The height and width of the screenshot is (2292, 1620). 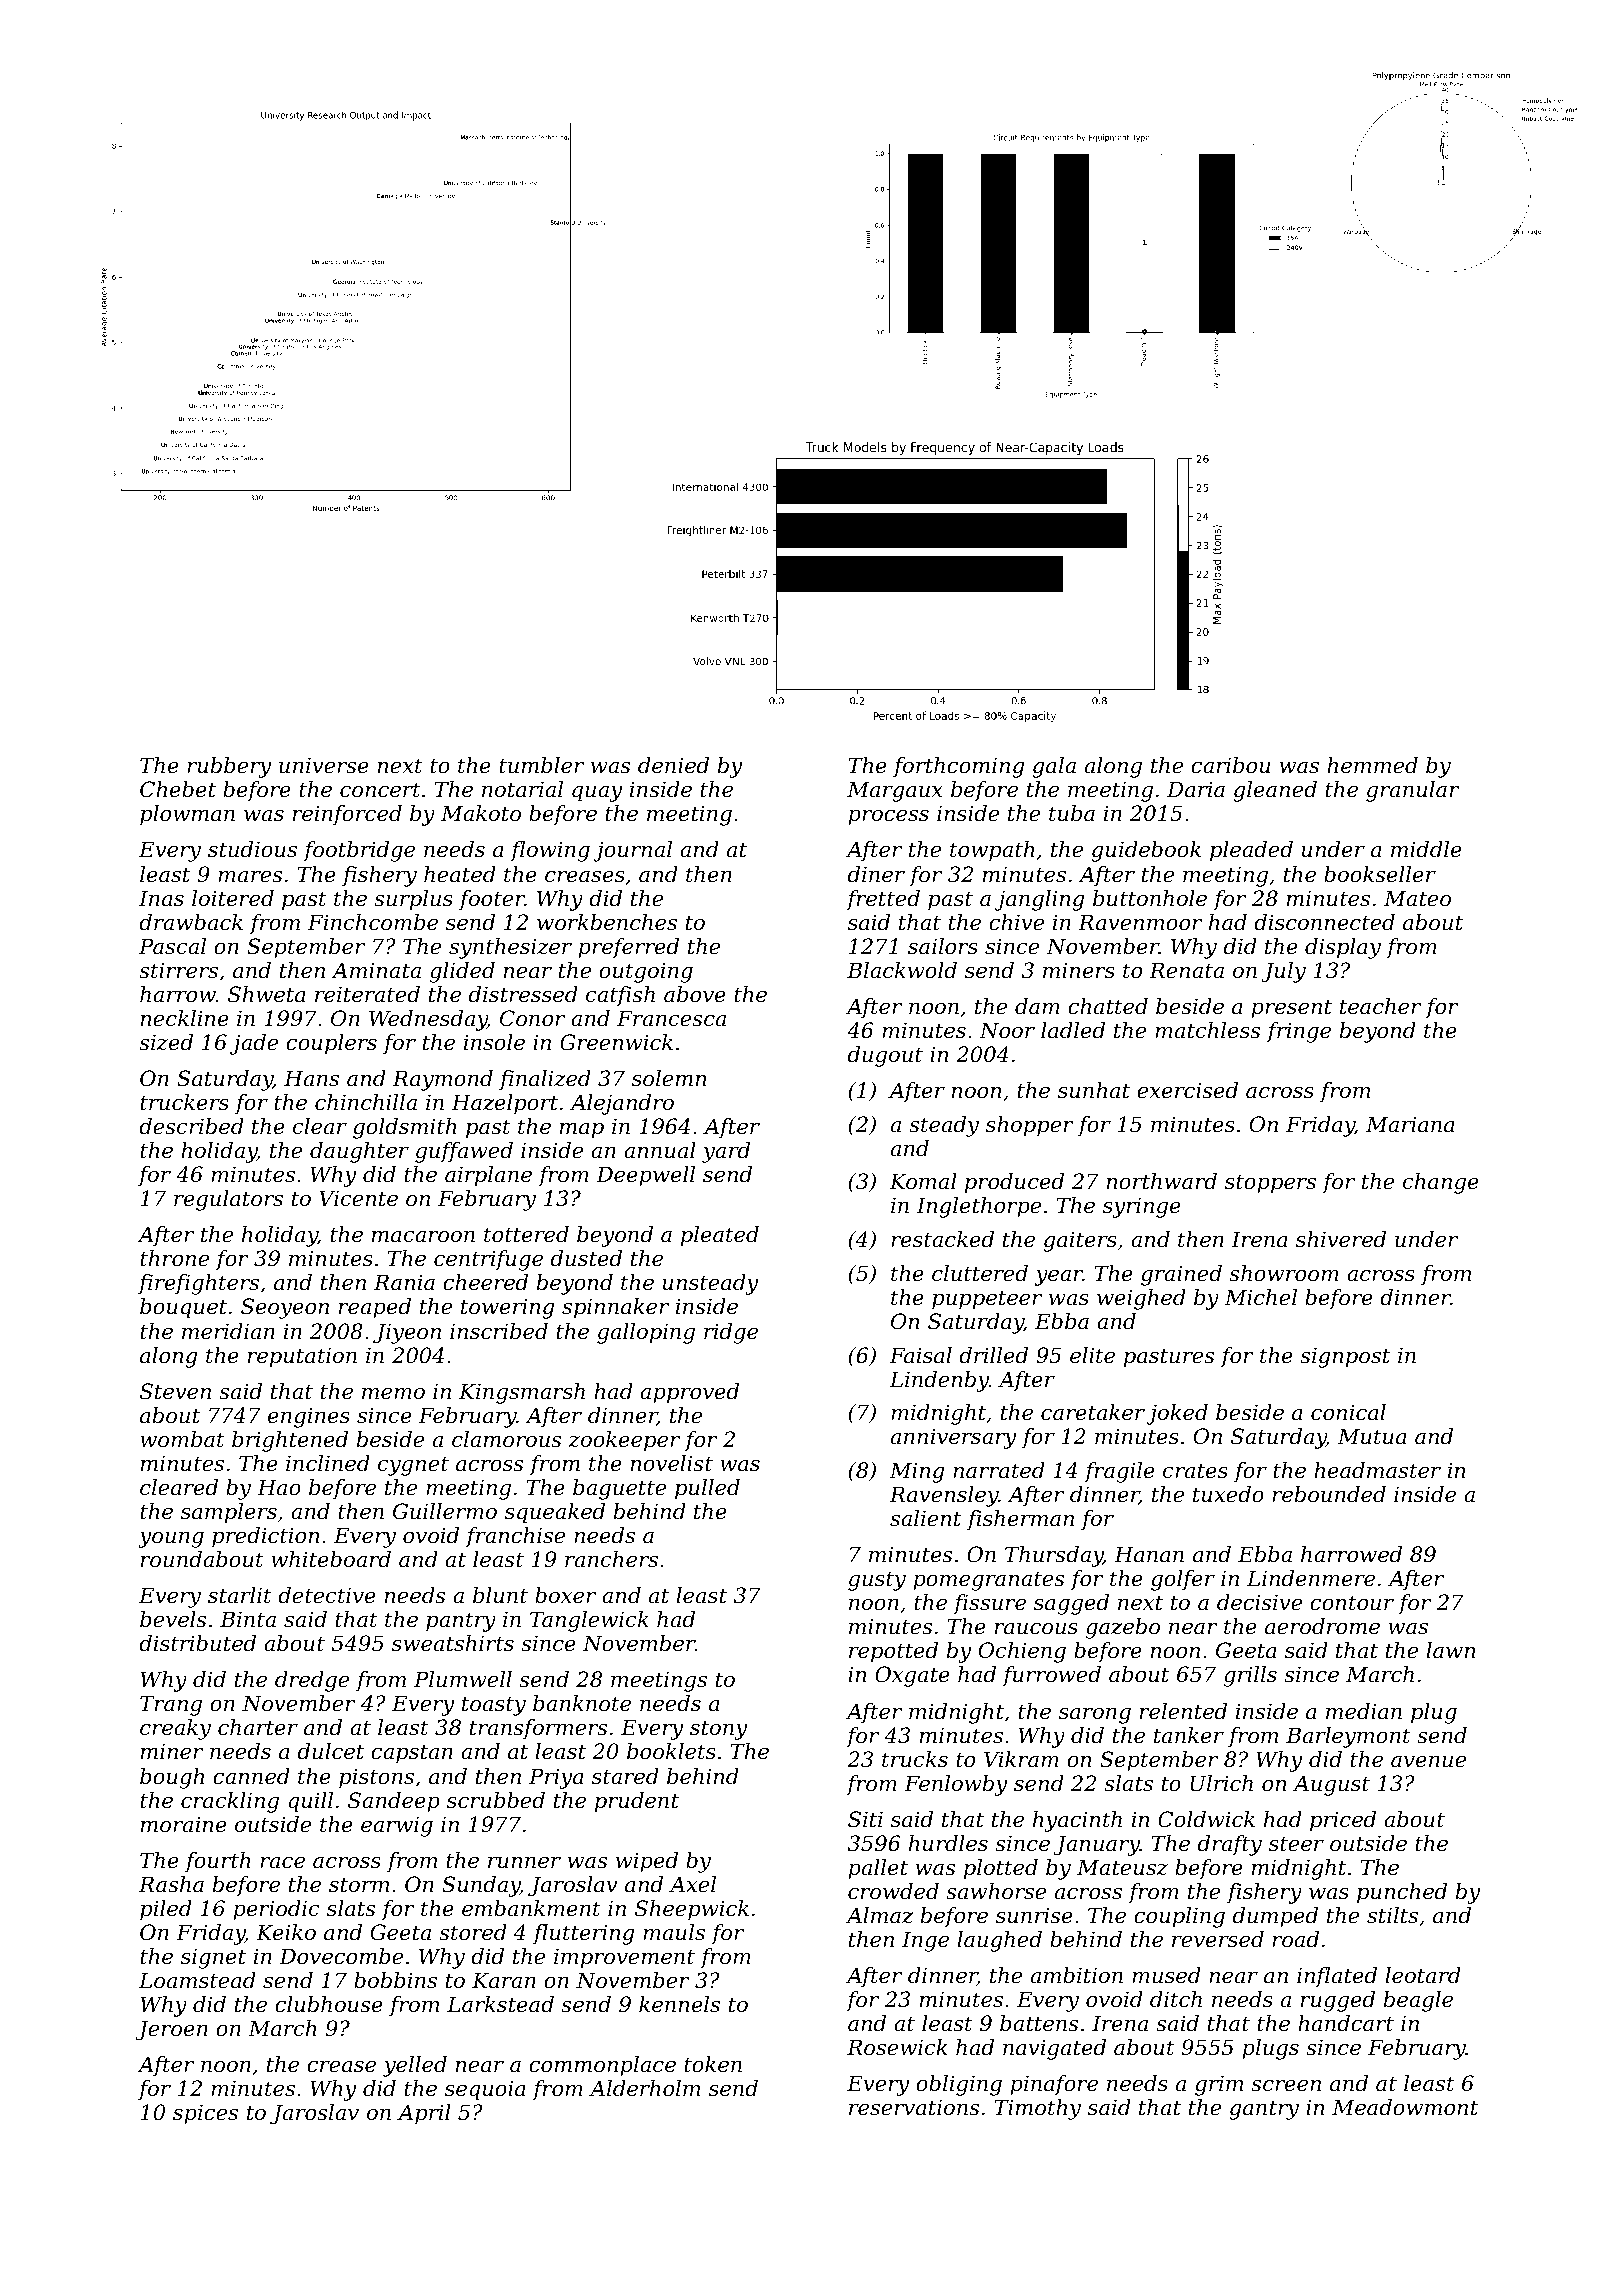 I want to click on spices, so click(x=205, y=2114).
